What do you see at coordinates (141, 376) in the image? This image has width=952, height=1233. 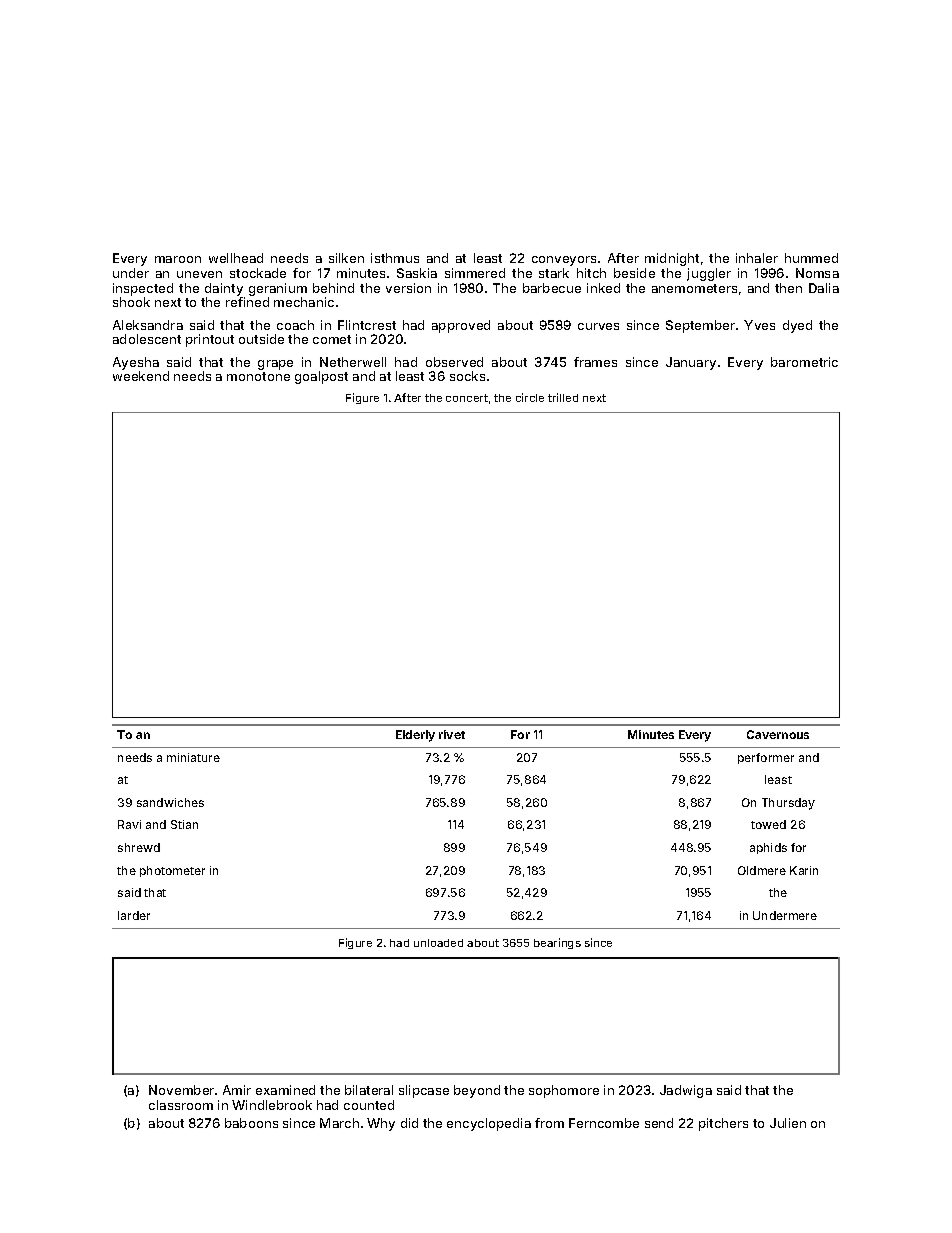 I see `weekend` at bounding box center [141, 376].
